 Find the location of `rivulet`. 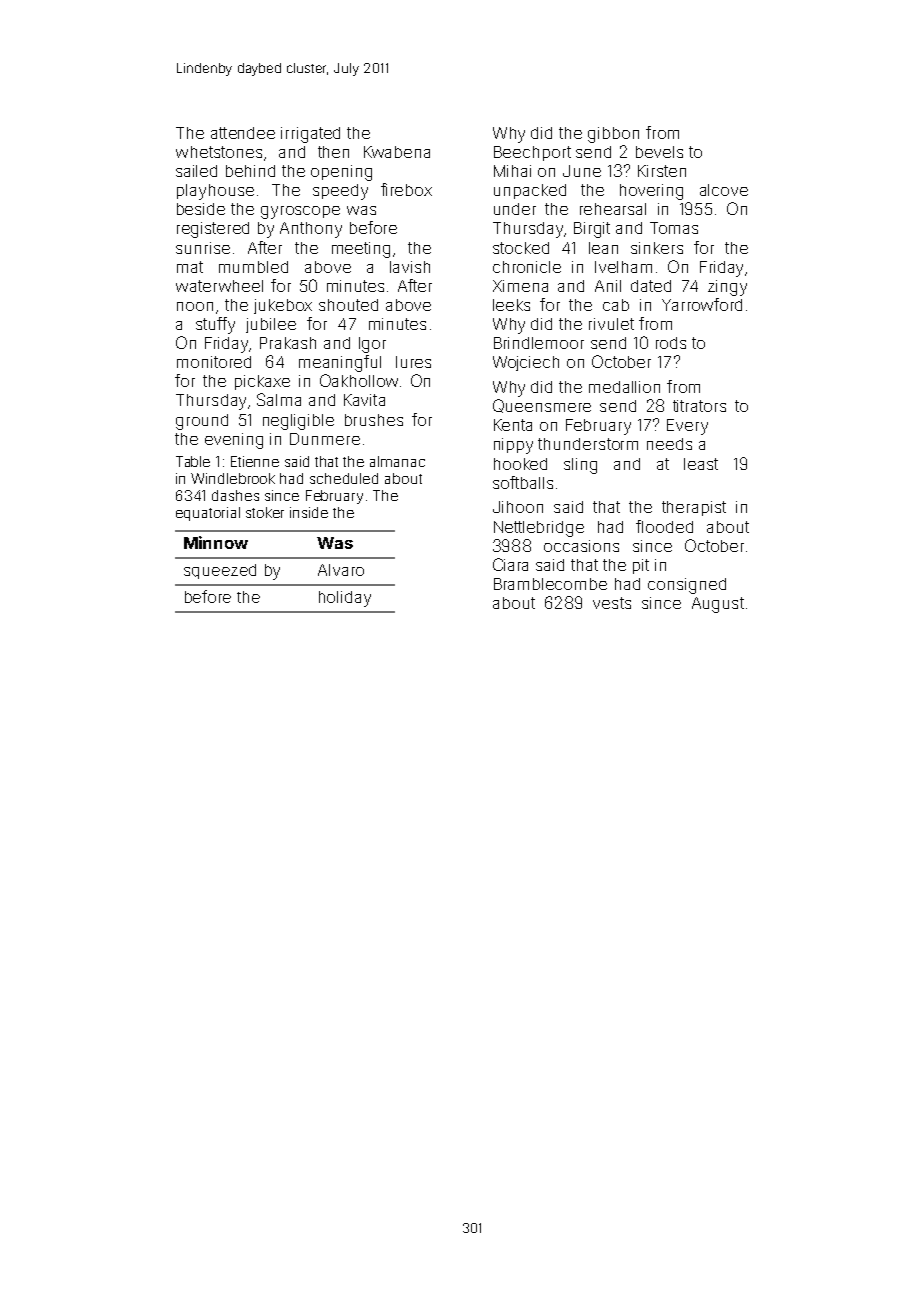

rivulet is located at coordinates (611, 324).
